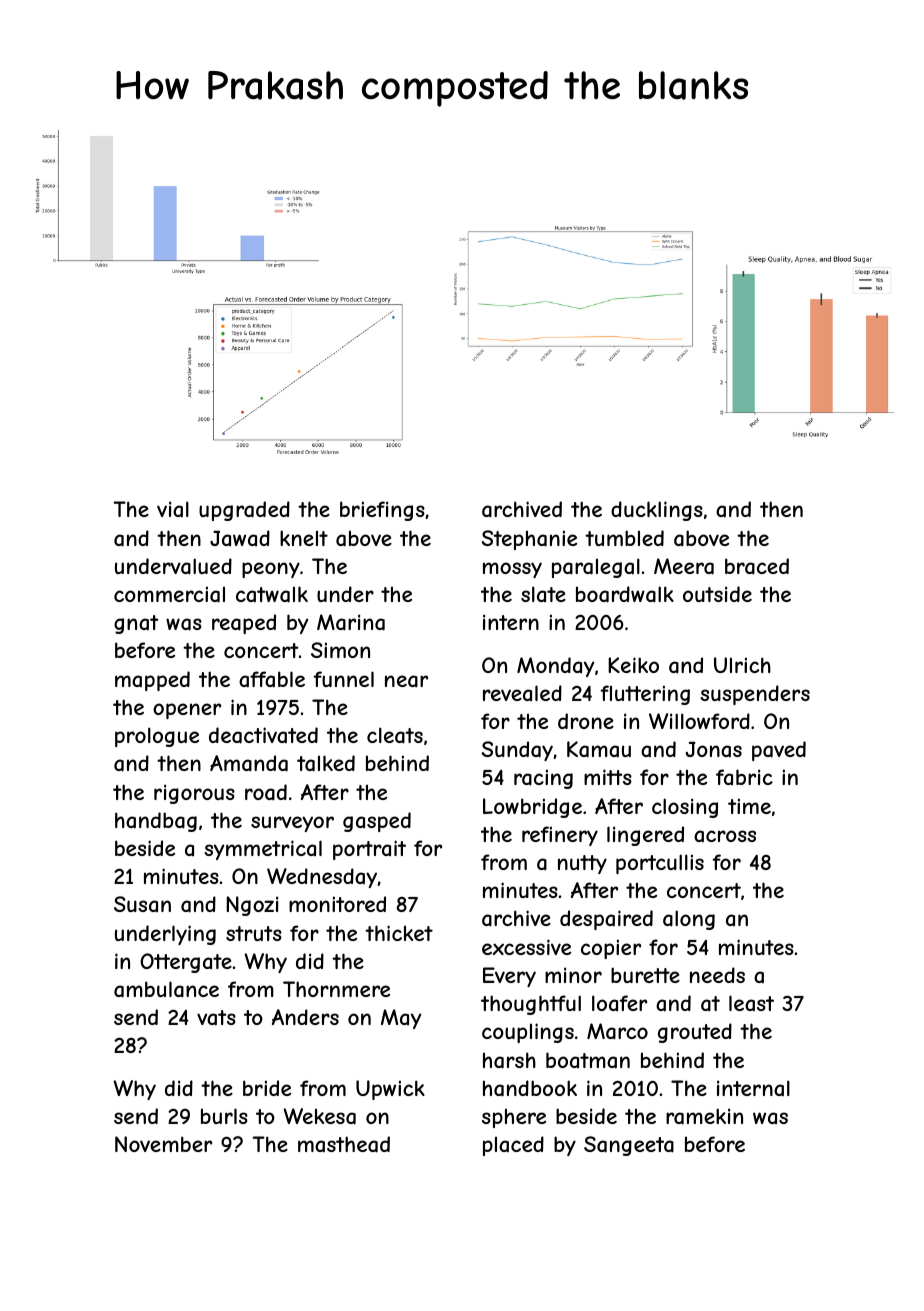  Describe the element at coordinates (624, 538) in the document. I see `tumbled` at that location.
